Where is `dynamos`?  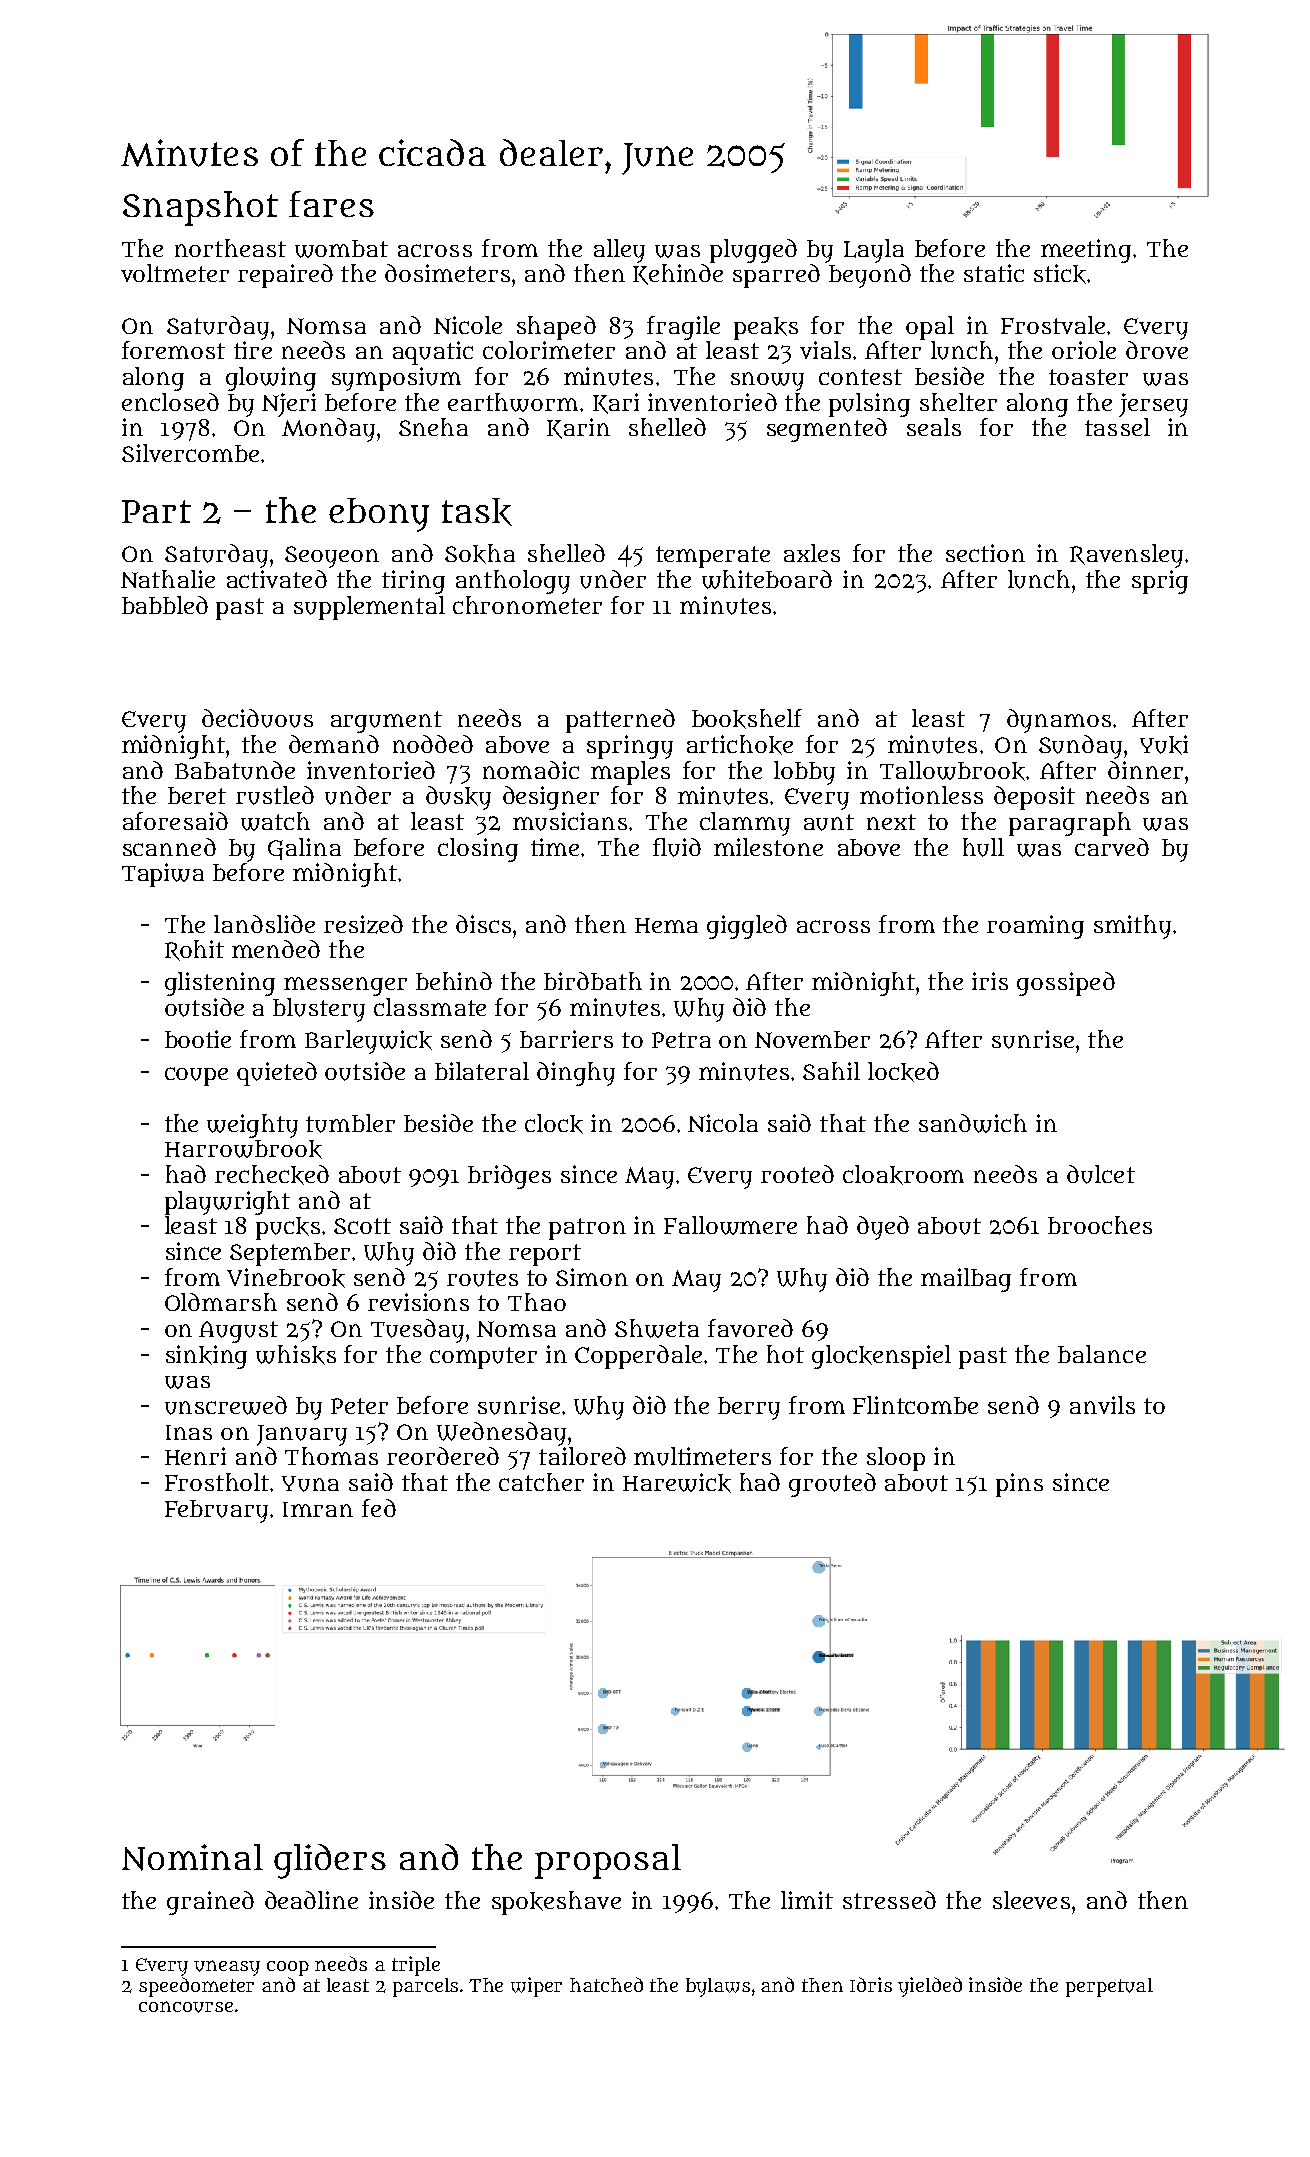
dynamos is located at coordinates (1059, 721).
